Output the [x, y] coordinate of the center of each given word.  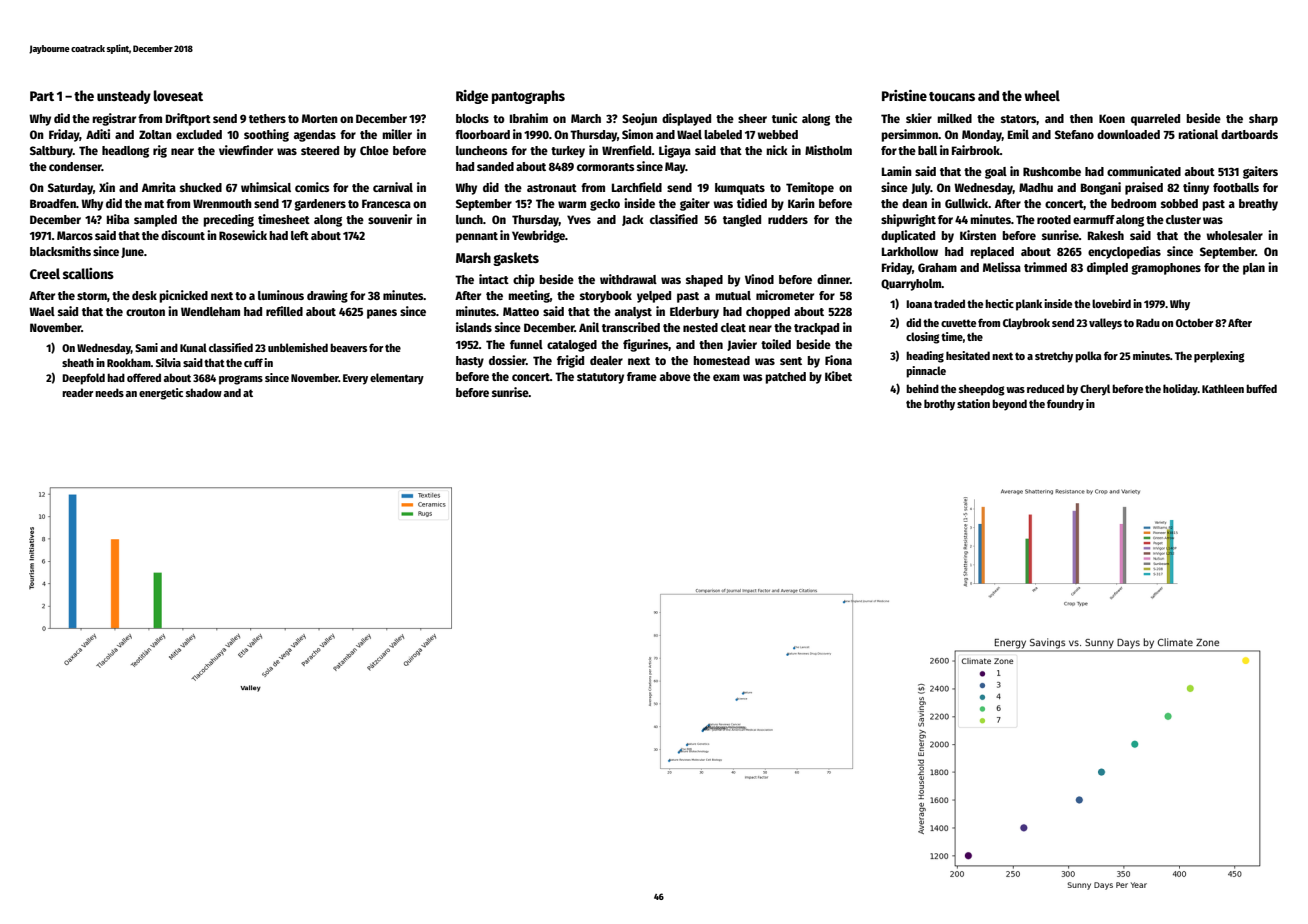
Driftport [188, 119]
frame [642, 376]
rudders [788, 219]
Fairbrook [976, 150]
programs [241, 380]
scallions [88, 273]
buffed [1261, 388]
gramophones [1166, 269]
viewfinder [246, 150]
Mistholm [828, 150]
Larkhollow [910, 251]
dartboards [1249, 134]
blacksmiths [60, 251]
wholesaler [1234, 235]
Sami [146, 347]
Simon [637, 134]
